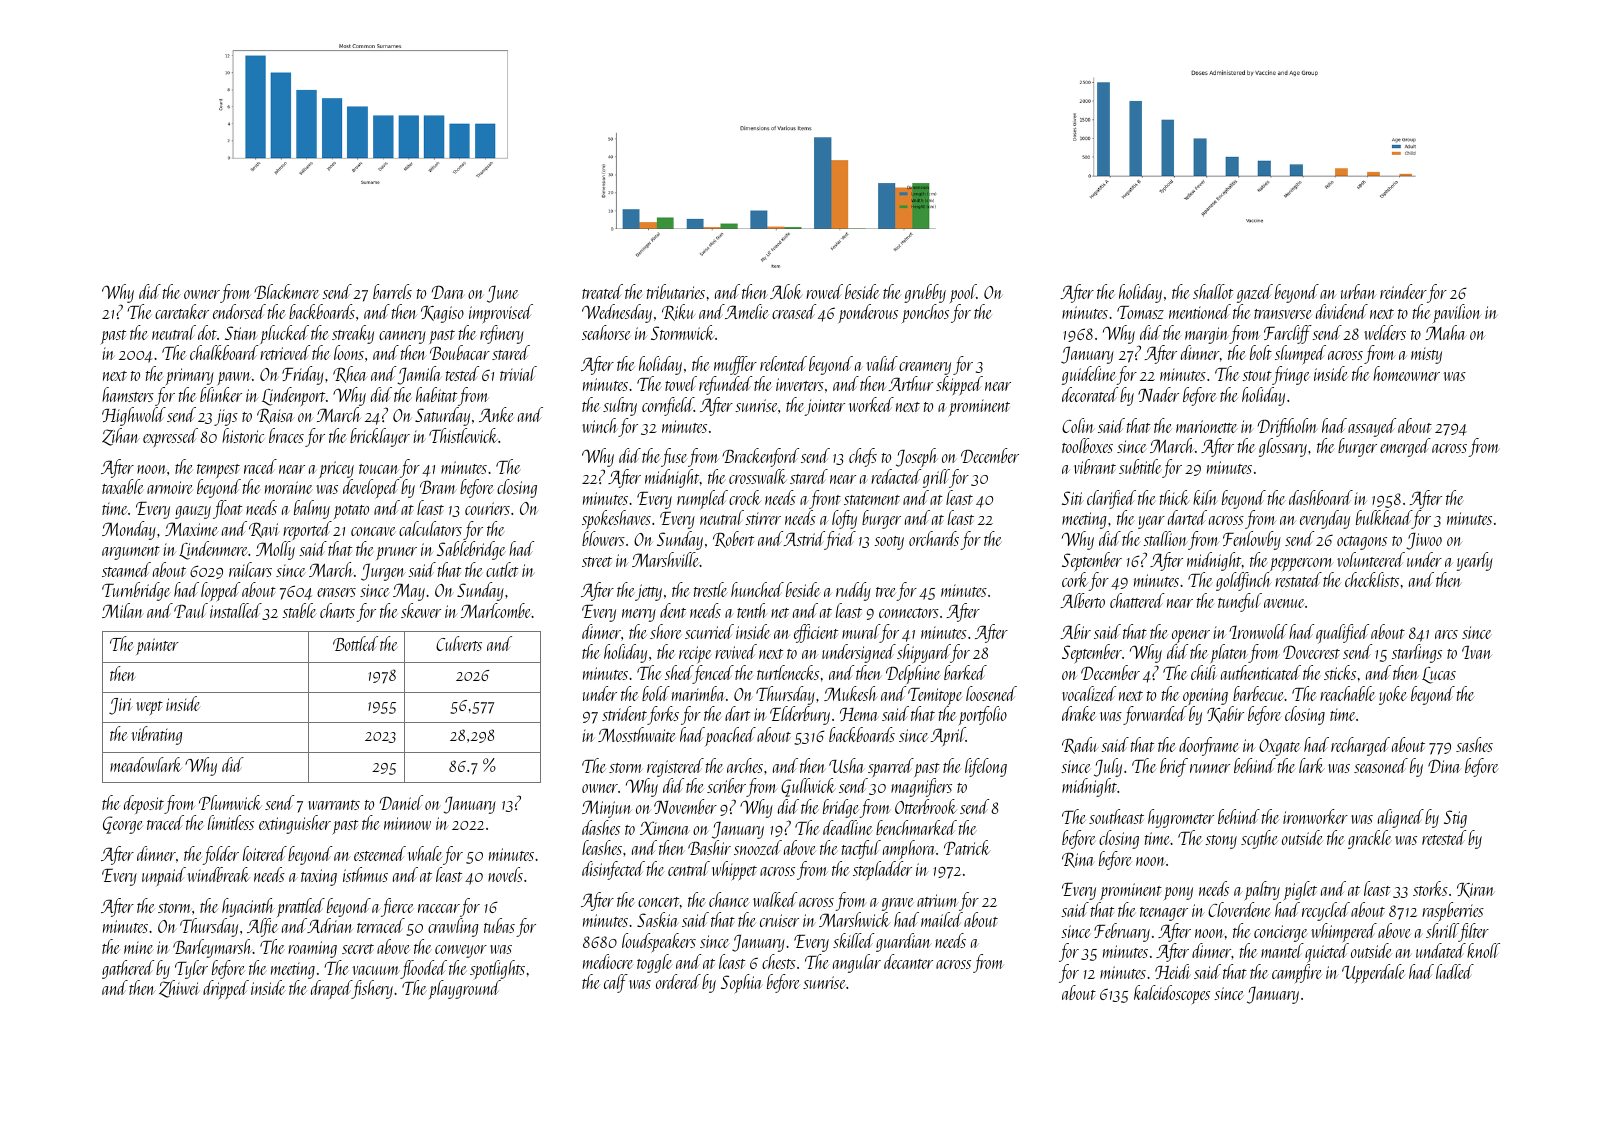 This screenshot has width=1603, height=1134. I want to click on lifelong, so click(986, 767).
